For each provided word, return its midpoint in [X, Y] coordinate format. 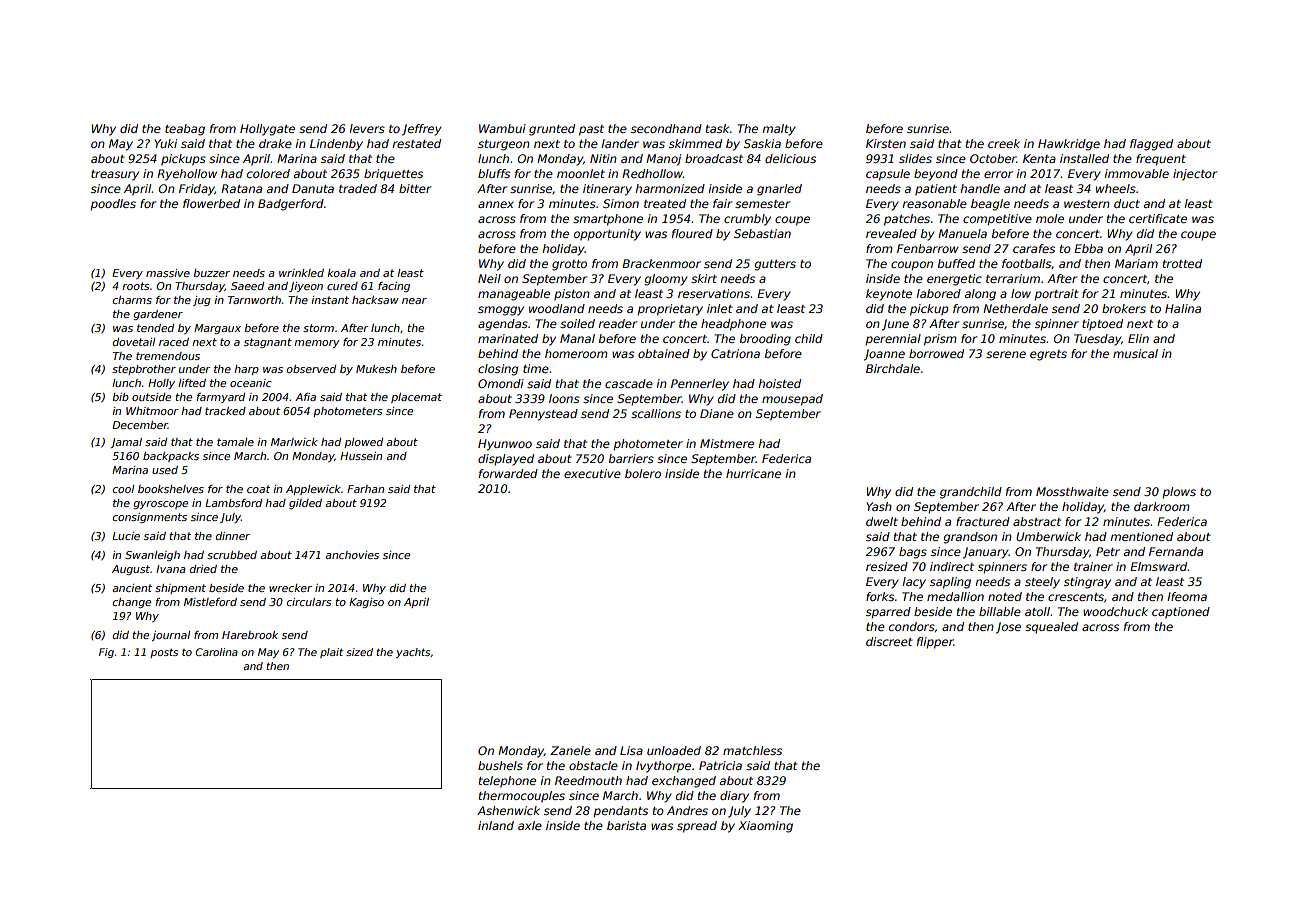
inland [496, 825]
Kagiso [366, 603]
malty [779, 130]
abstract [1037, 521]
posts [164, 653]
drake [275, 143]
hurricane [753, 473]
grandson [970, 538]
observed [311, 369]
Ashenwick [508, 810]
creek [1004, 143]
